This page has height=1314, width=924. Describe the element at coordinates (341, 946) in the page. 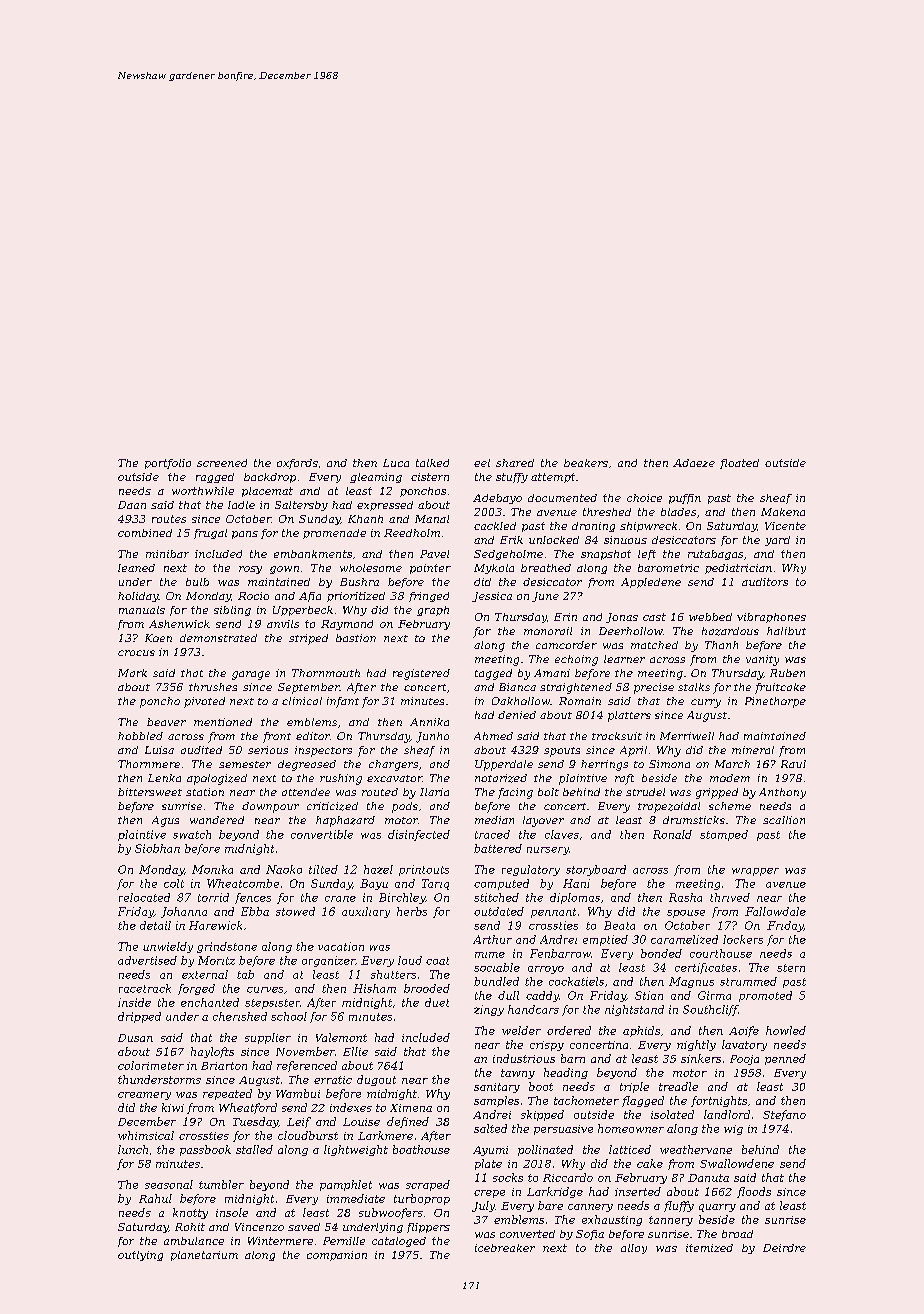

I see `vacation` at that location.
